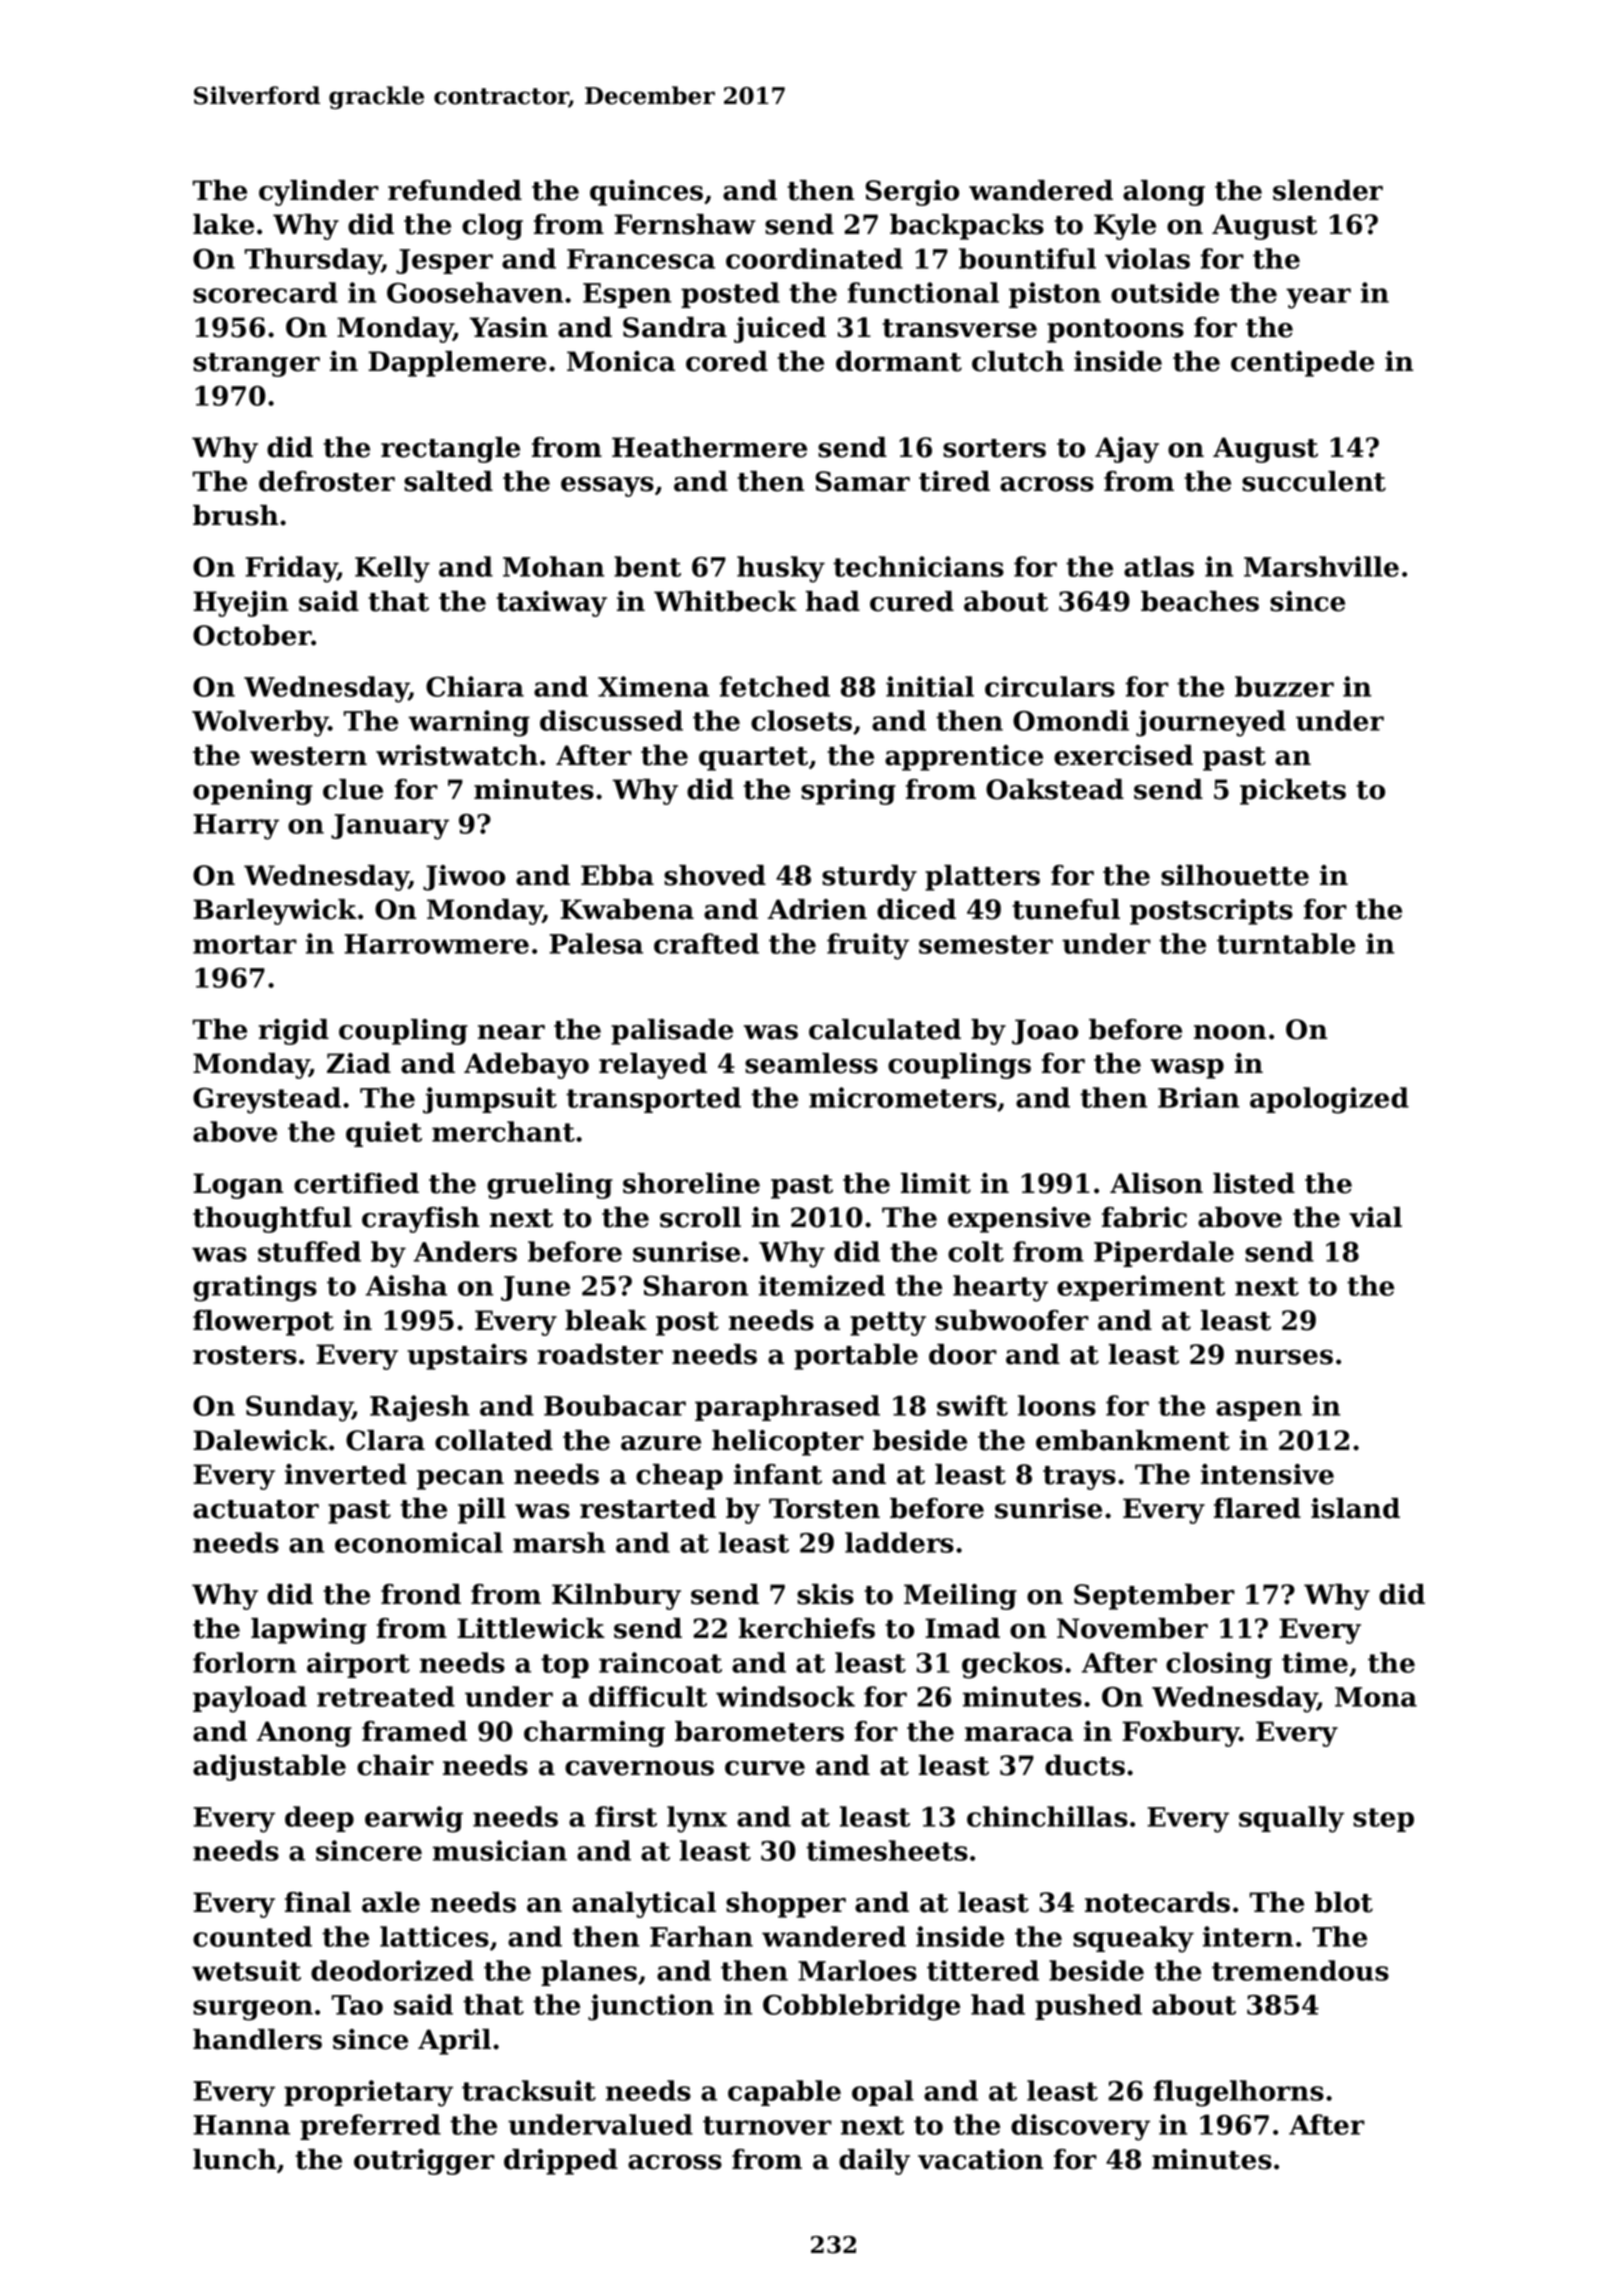 The image size is (1620, 2292). What do you see at coordinates (1154, 1597) in the screenshot?
I see `September` at bounding box center [1154, 1597].
